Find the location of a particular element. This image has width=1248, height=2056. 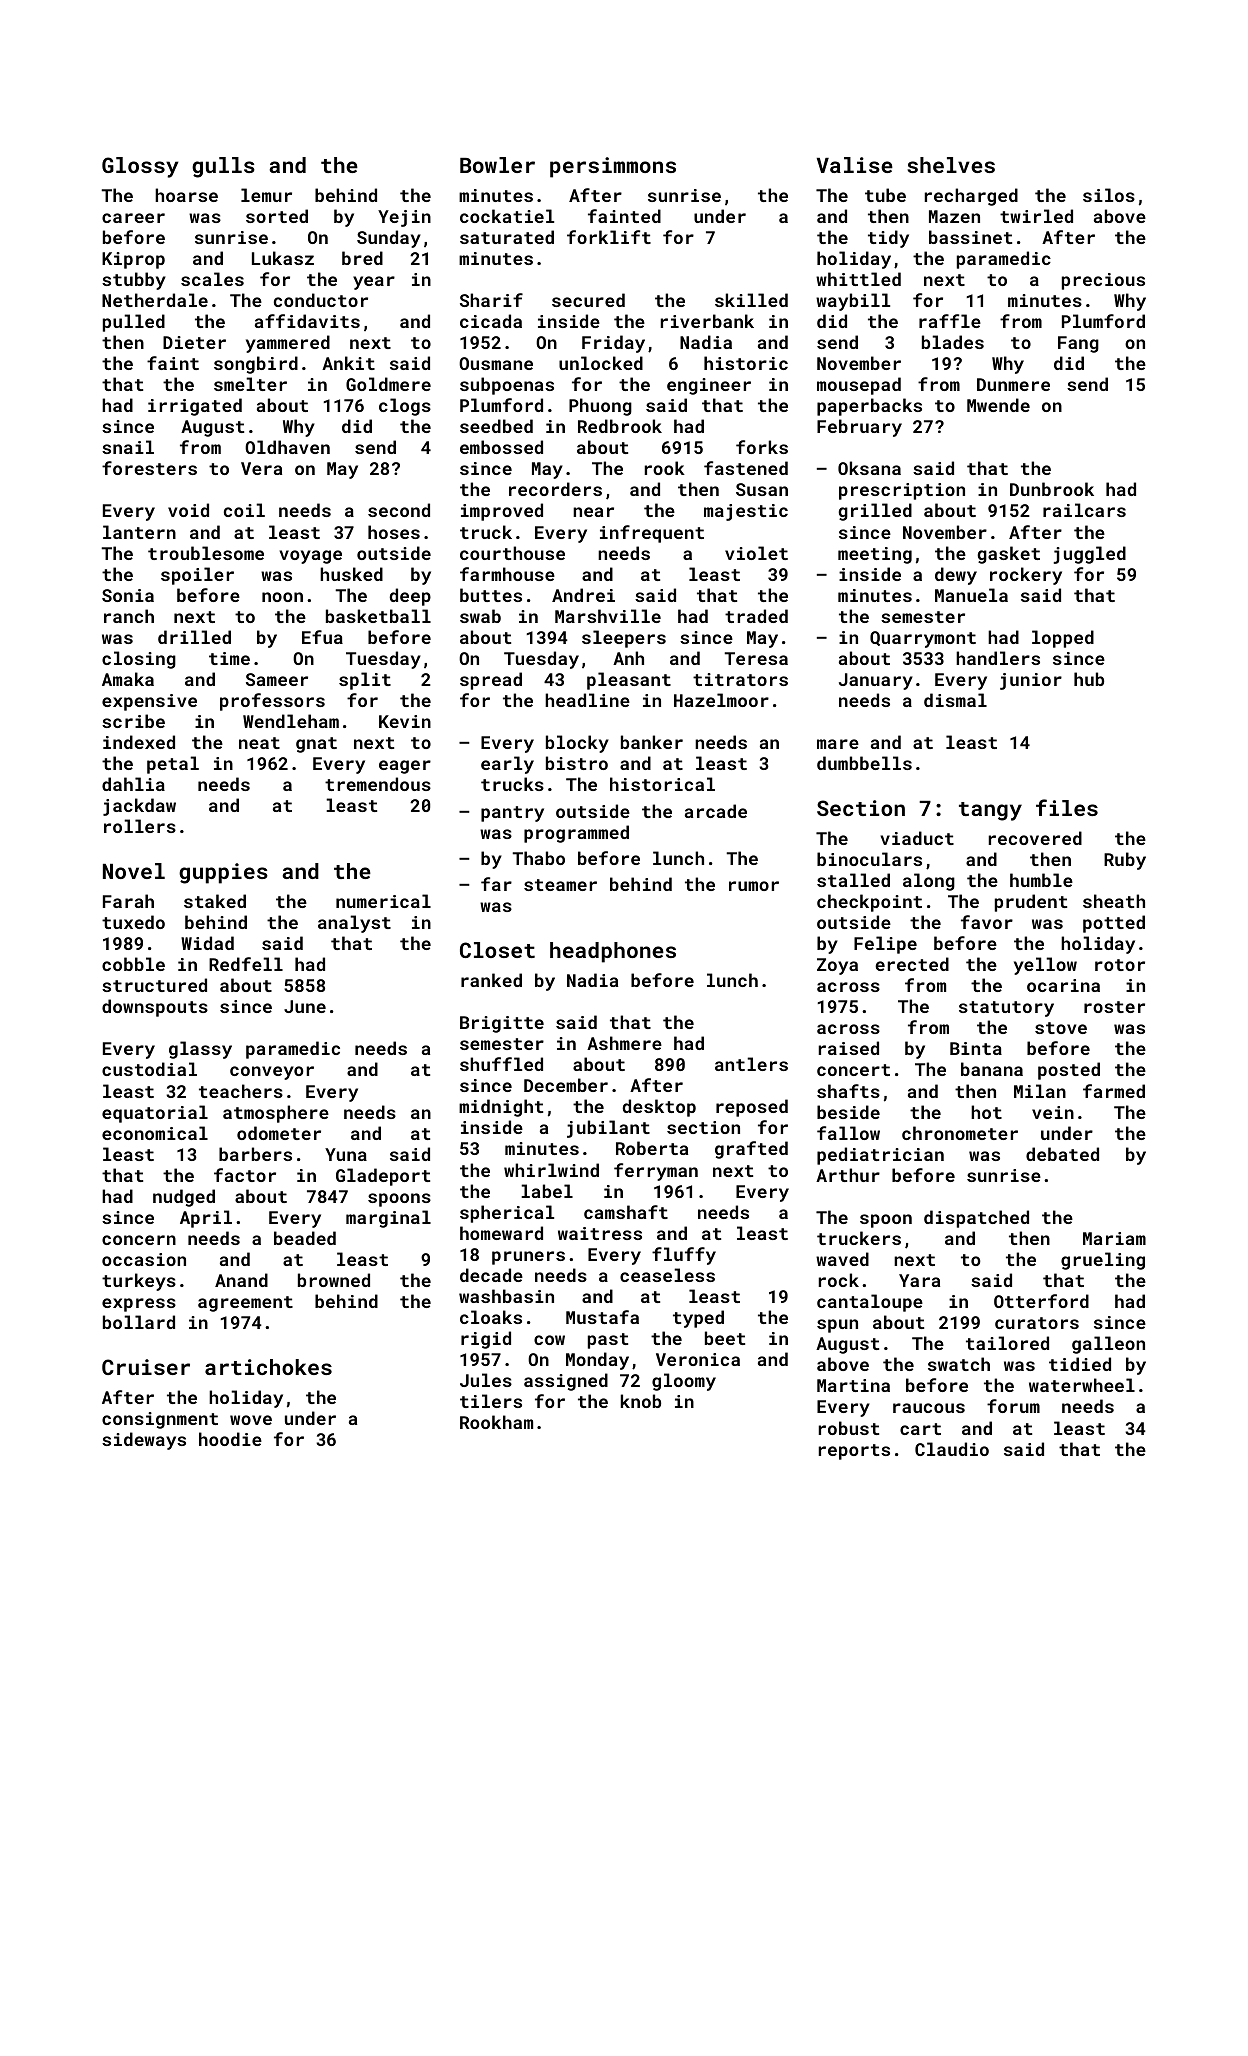

dewy is located at coordinates (956, 576).
